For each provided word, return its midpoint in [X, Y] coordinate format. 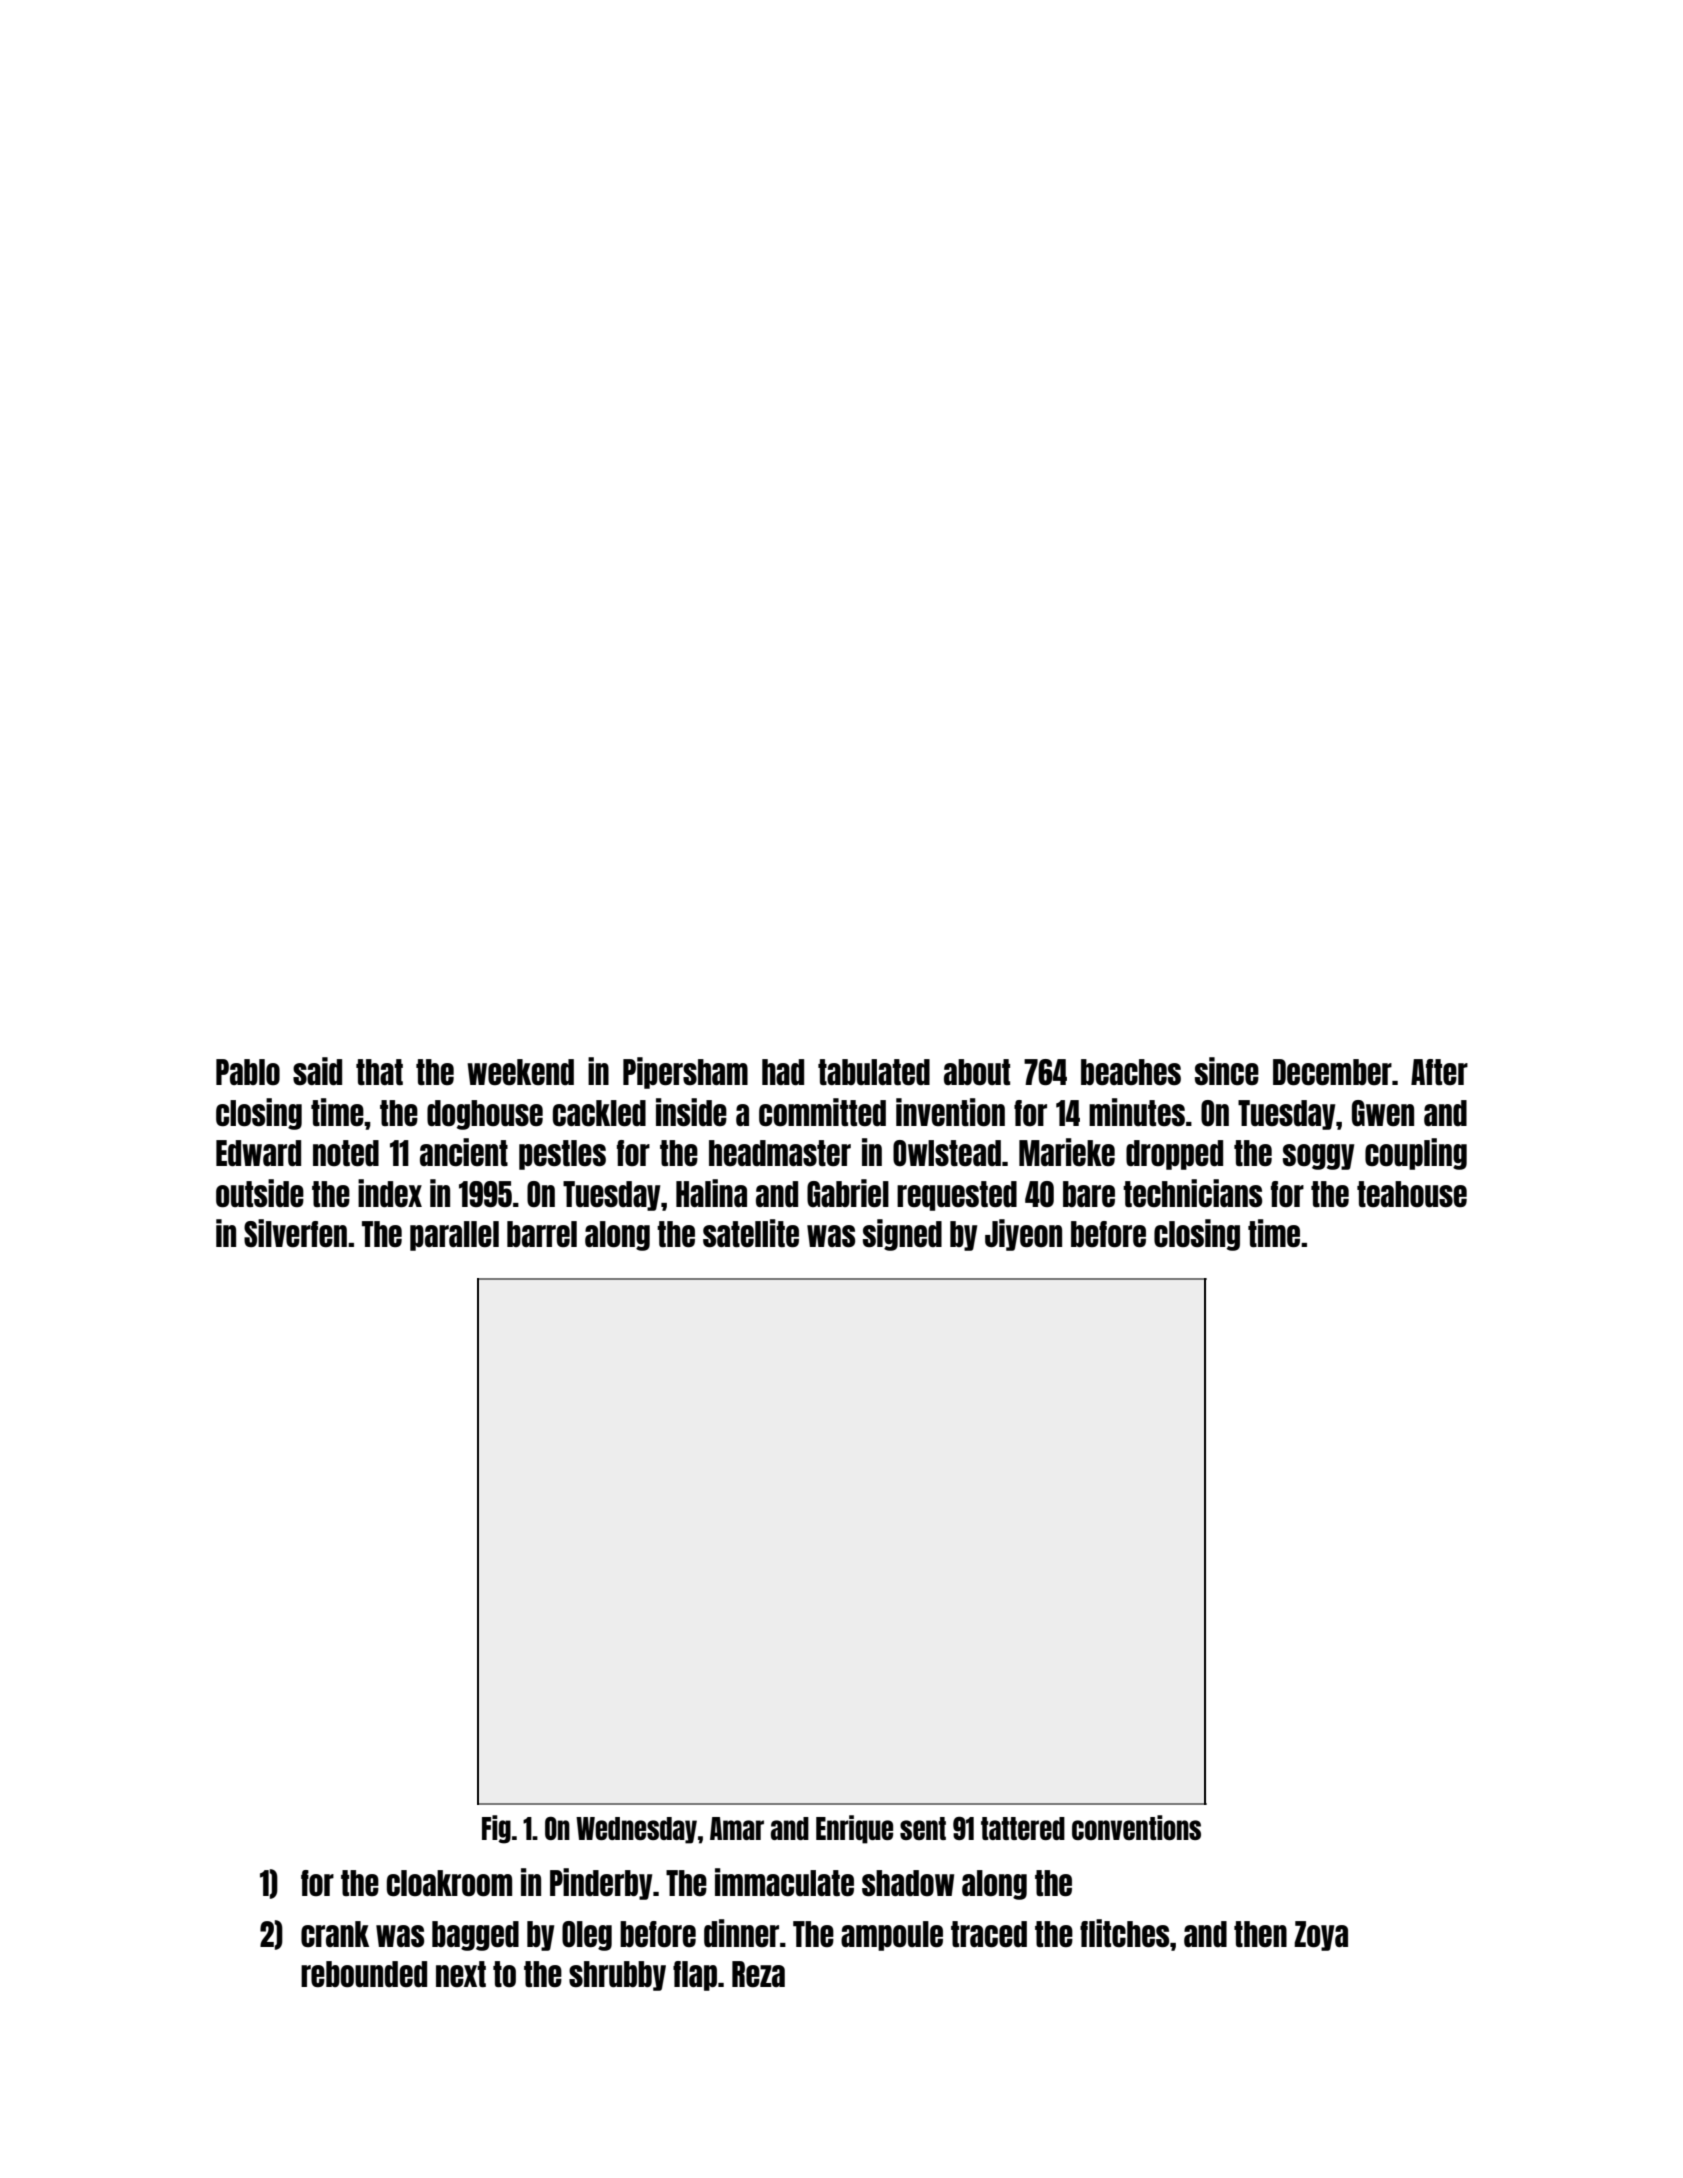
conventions [1136, 1827]
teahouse [1412, 1194]
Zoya [1321, 1936]
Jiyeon [1023, 1235]
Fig [496, 1829]
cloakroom [449, 1883]
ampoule [892, 1936]
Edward [258, 1153]
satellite [751, 1233]
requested [957, 1196]
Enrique [854, 1829]
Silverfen [295, 1233]
